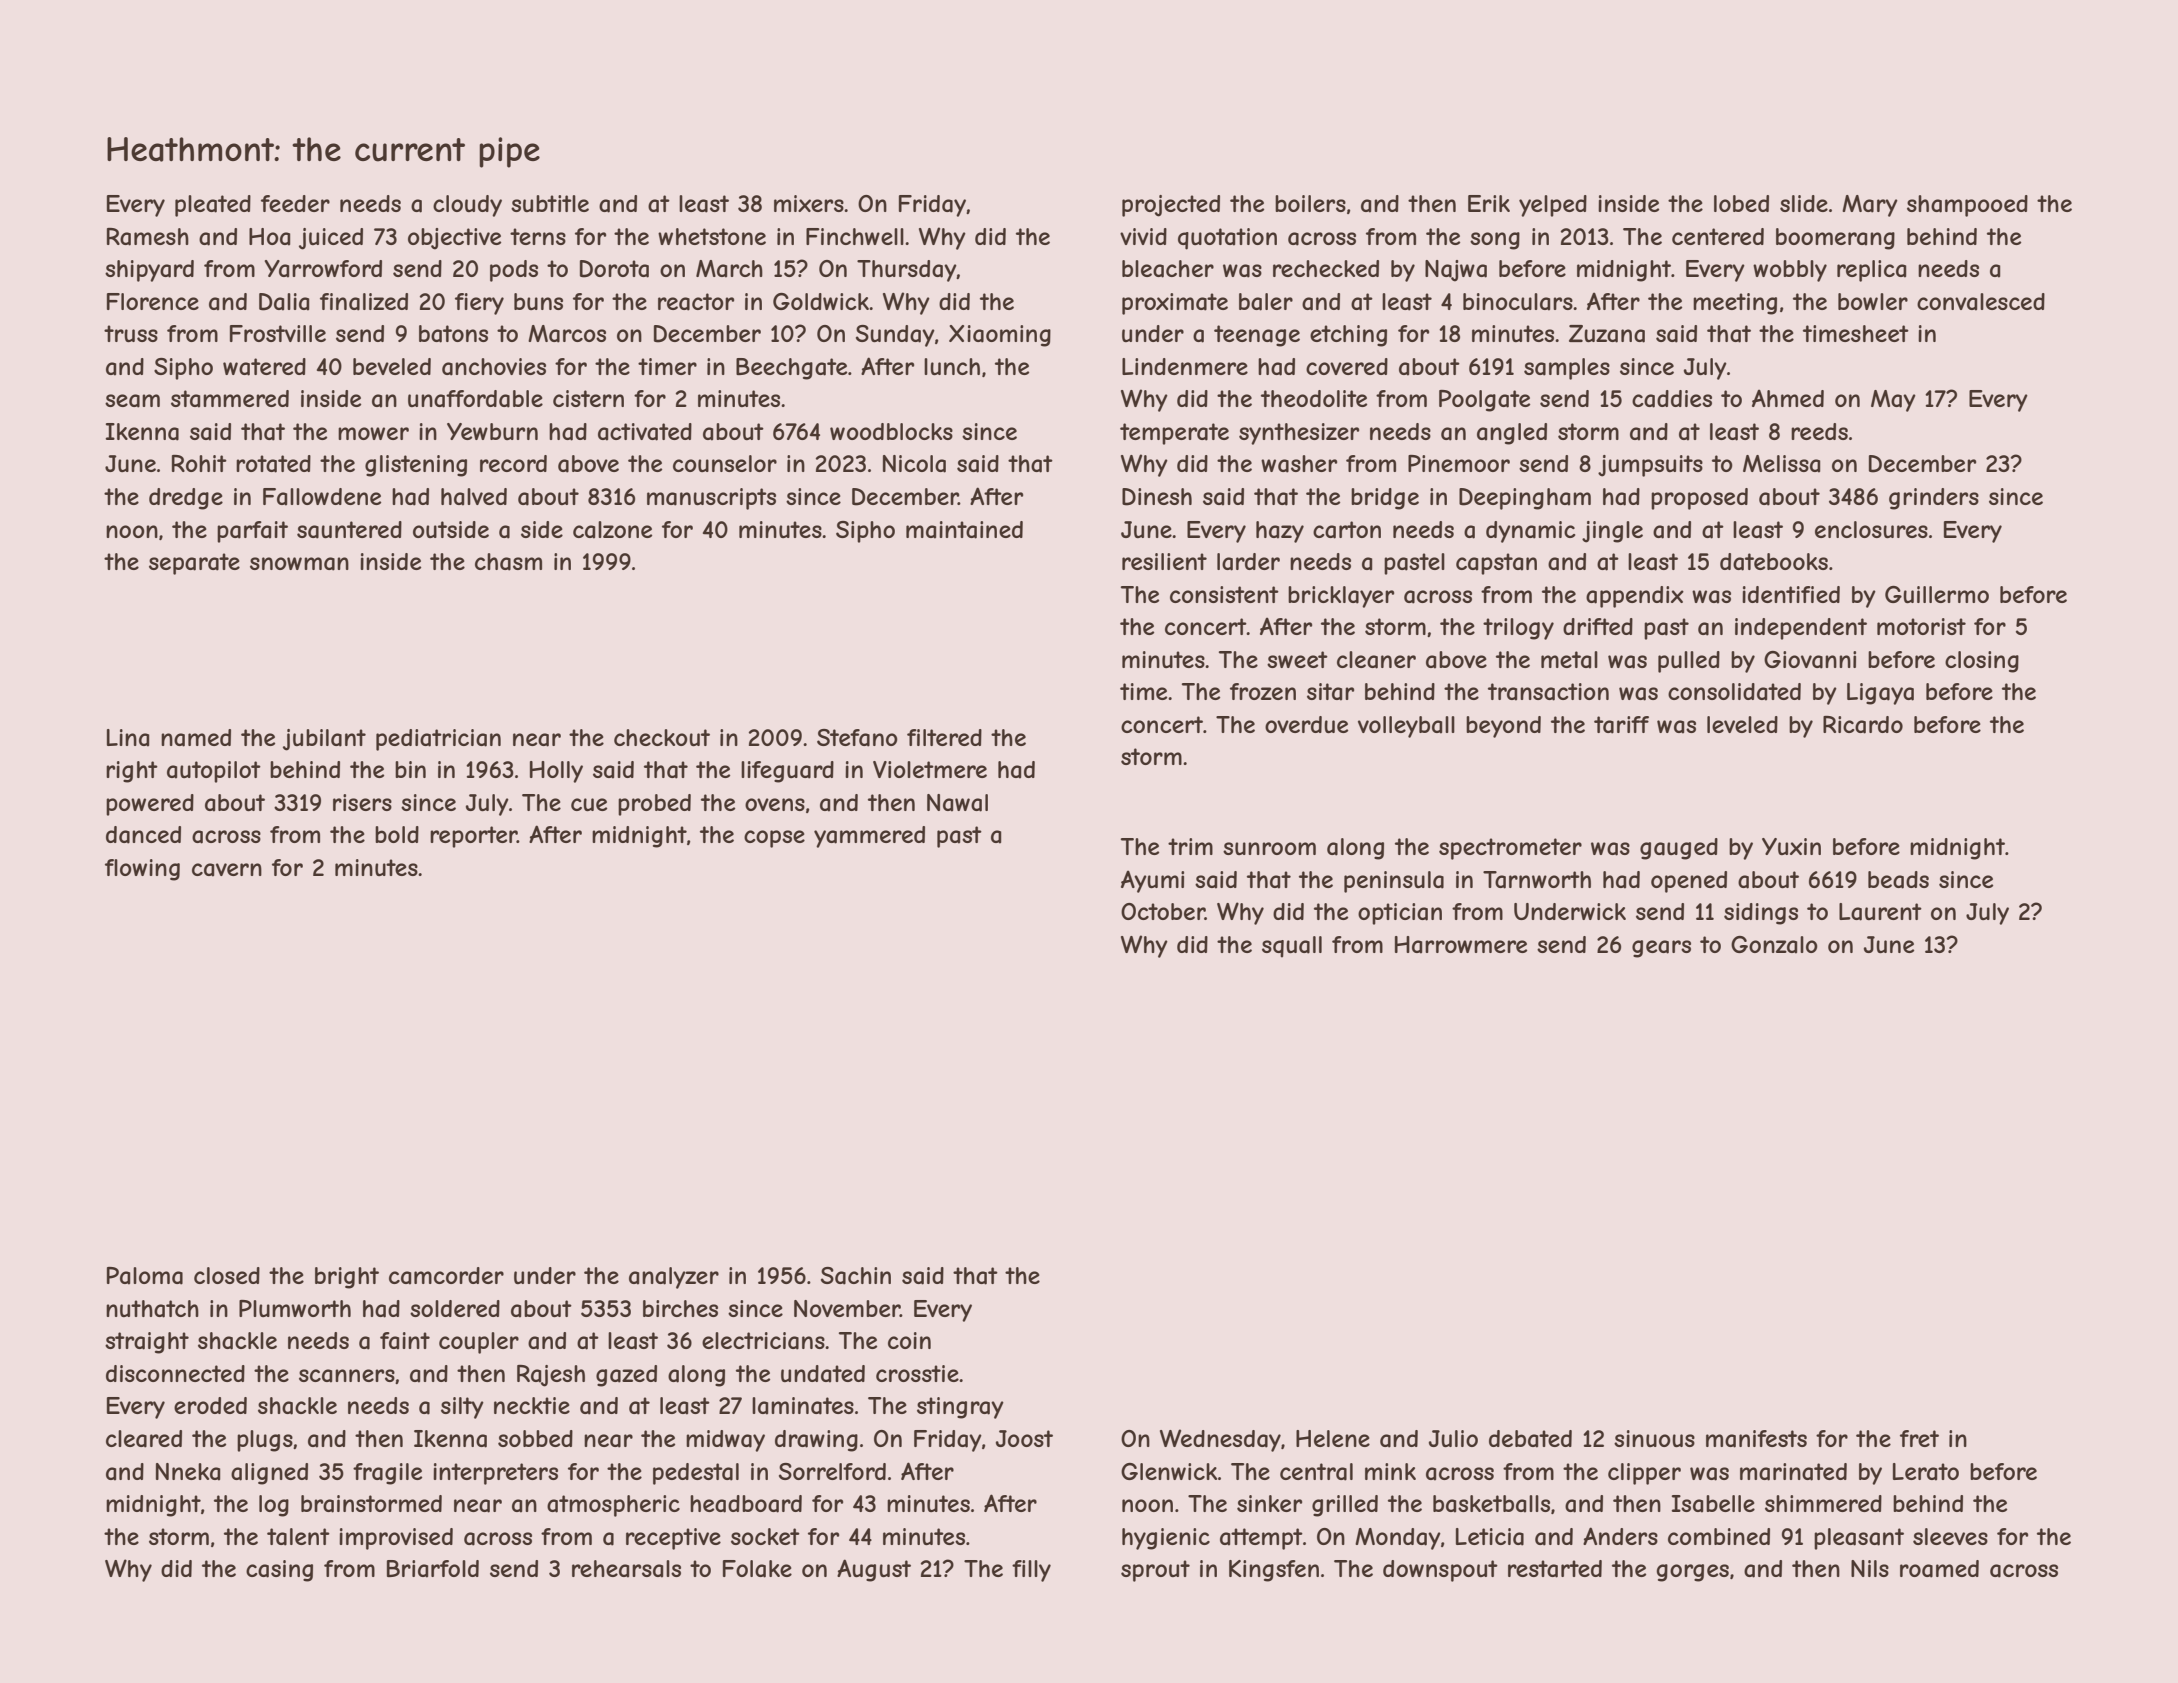 This document has width=2178, height=1683. I want to click on Gonzalo, so click(1774, 945).
